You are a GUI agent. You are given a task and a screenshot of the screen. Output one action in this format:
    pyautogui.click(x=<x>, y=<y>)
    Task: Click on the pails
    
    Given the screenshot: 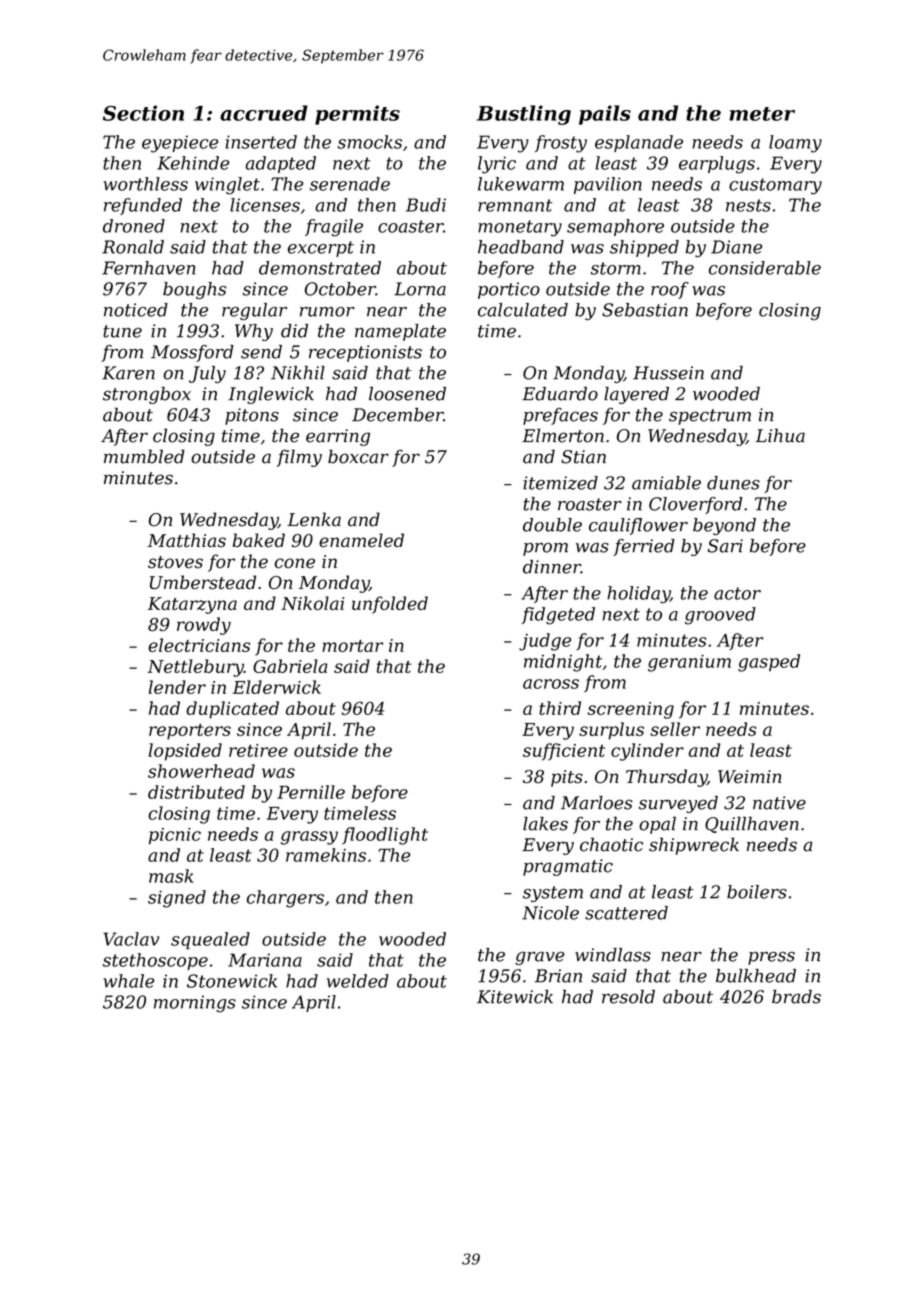 What is the action you would take?
    pyautogui.click(x=605, y=115)
